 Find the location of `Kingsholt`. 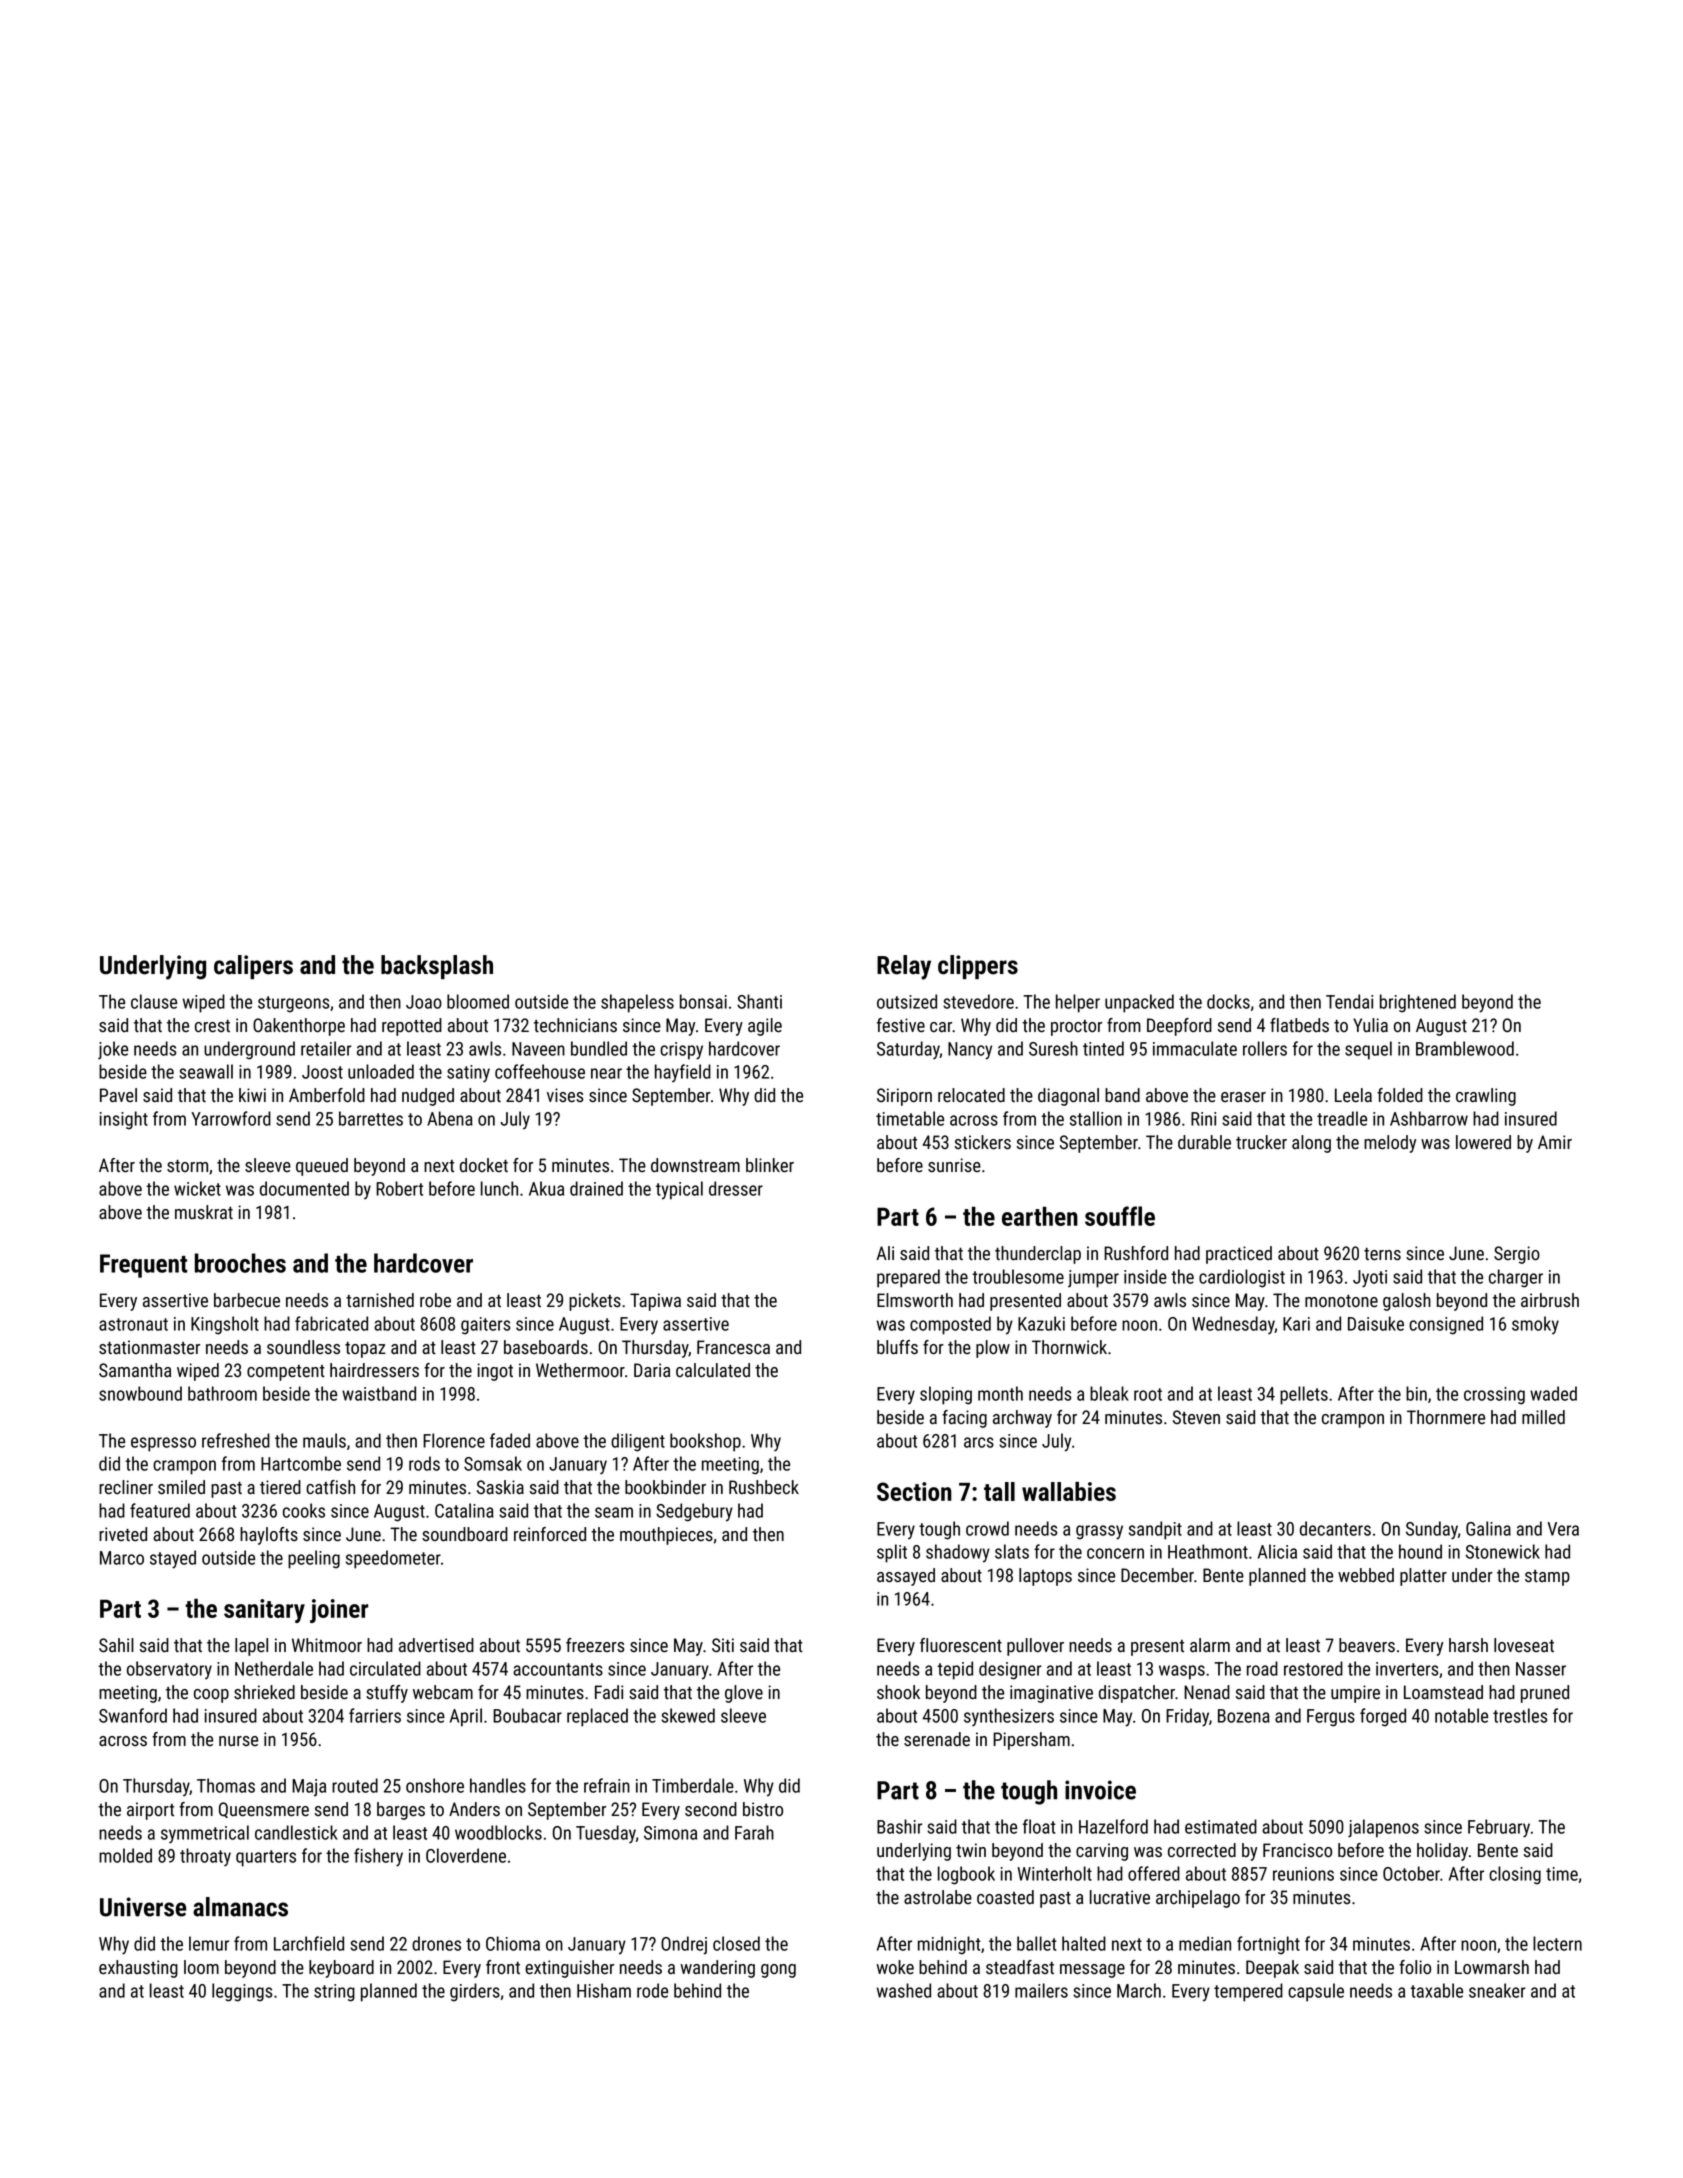

Kingsholt is located at coordinates (225, 1325).
